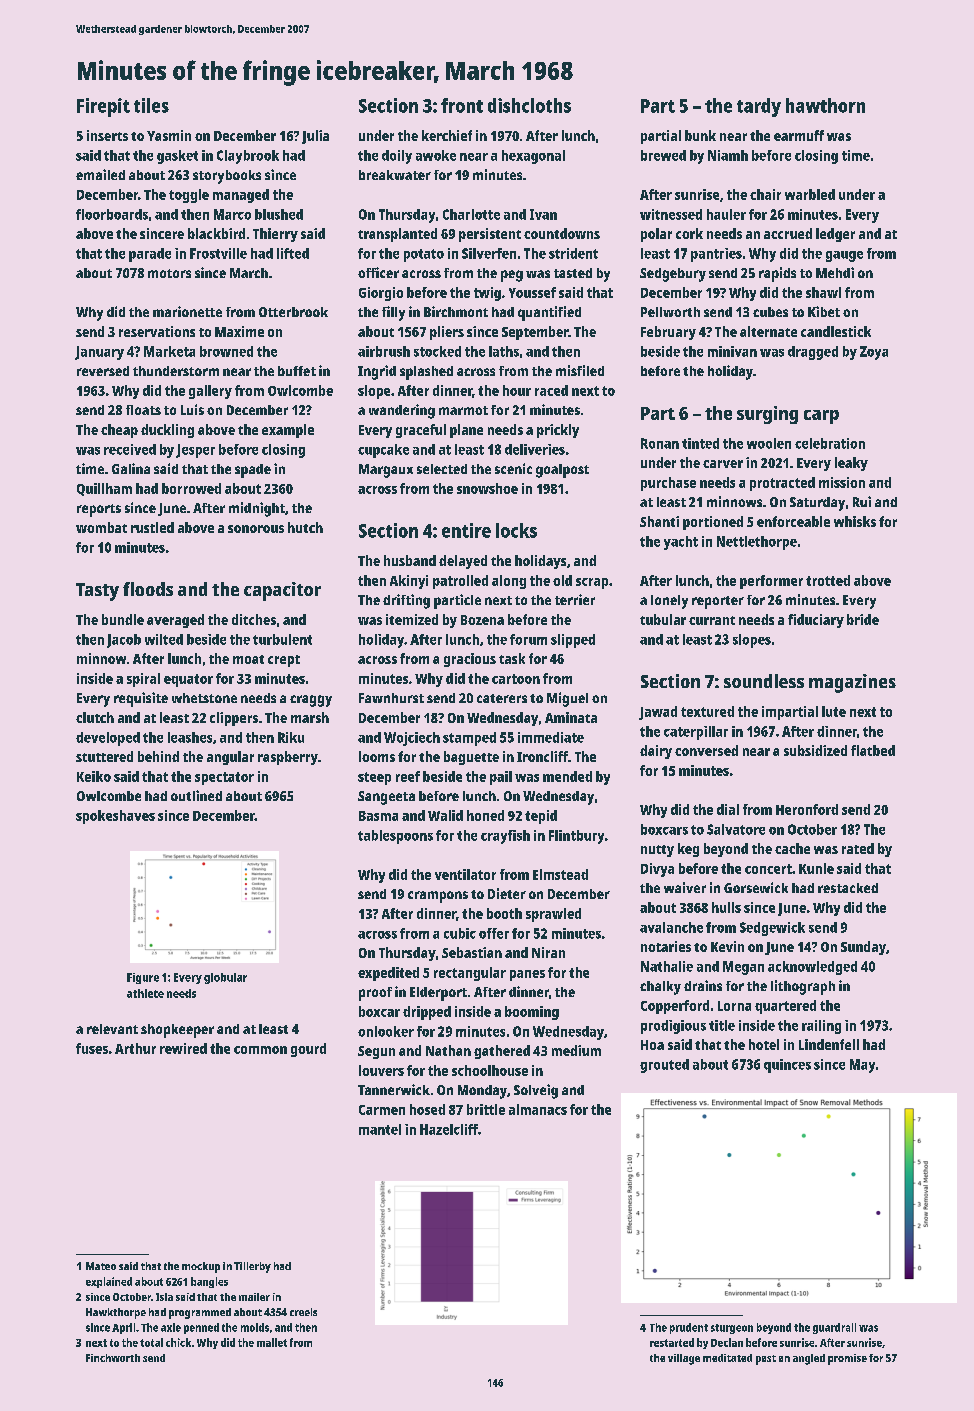 This screenshot has width=974, height=1411. Describe the element at coordinates (92, 1048) in the screenshot. I see `fuses` at that location.
